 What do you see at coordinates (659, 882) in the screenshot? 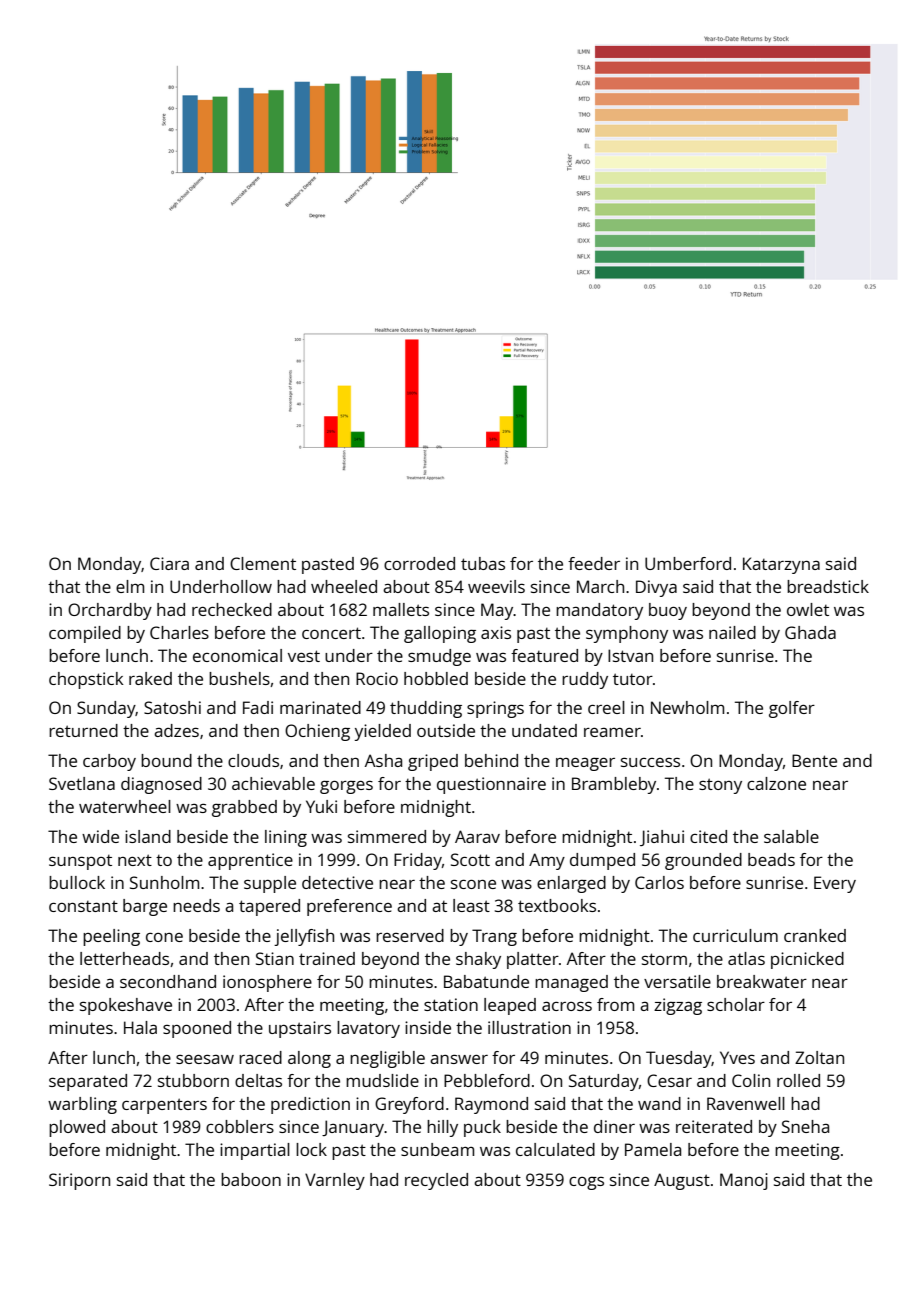
I see `Carlos` at bounding box center [659, 882].
